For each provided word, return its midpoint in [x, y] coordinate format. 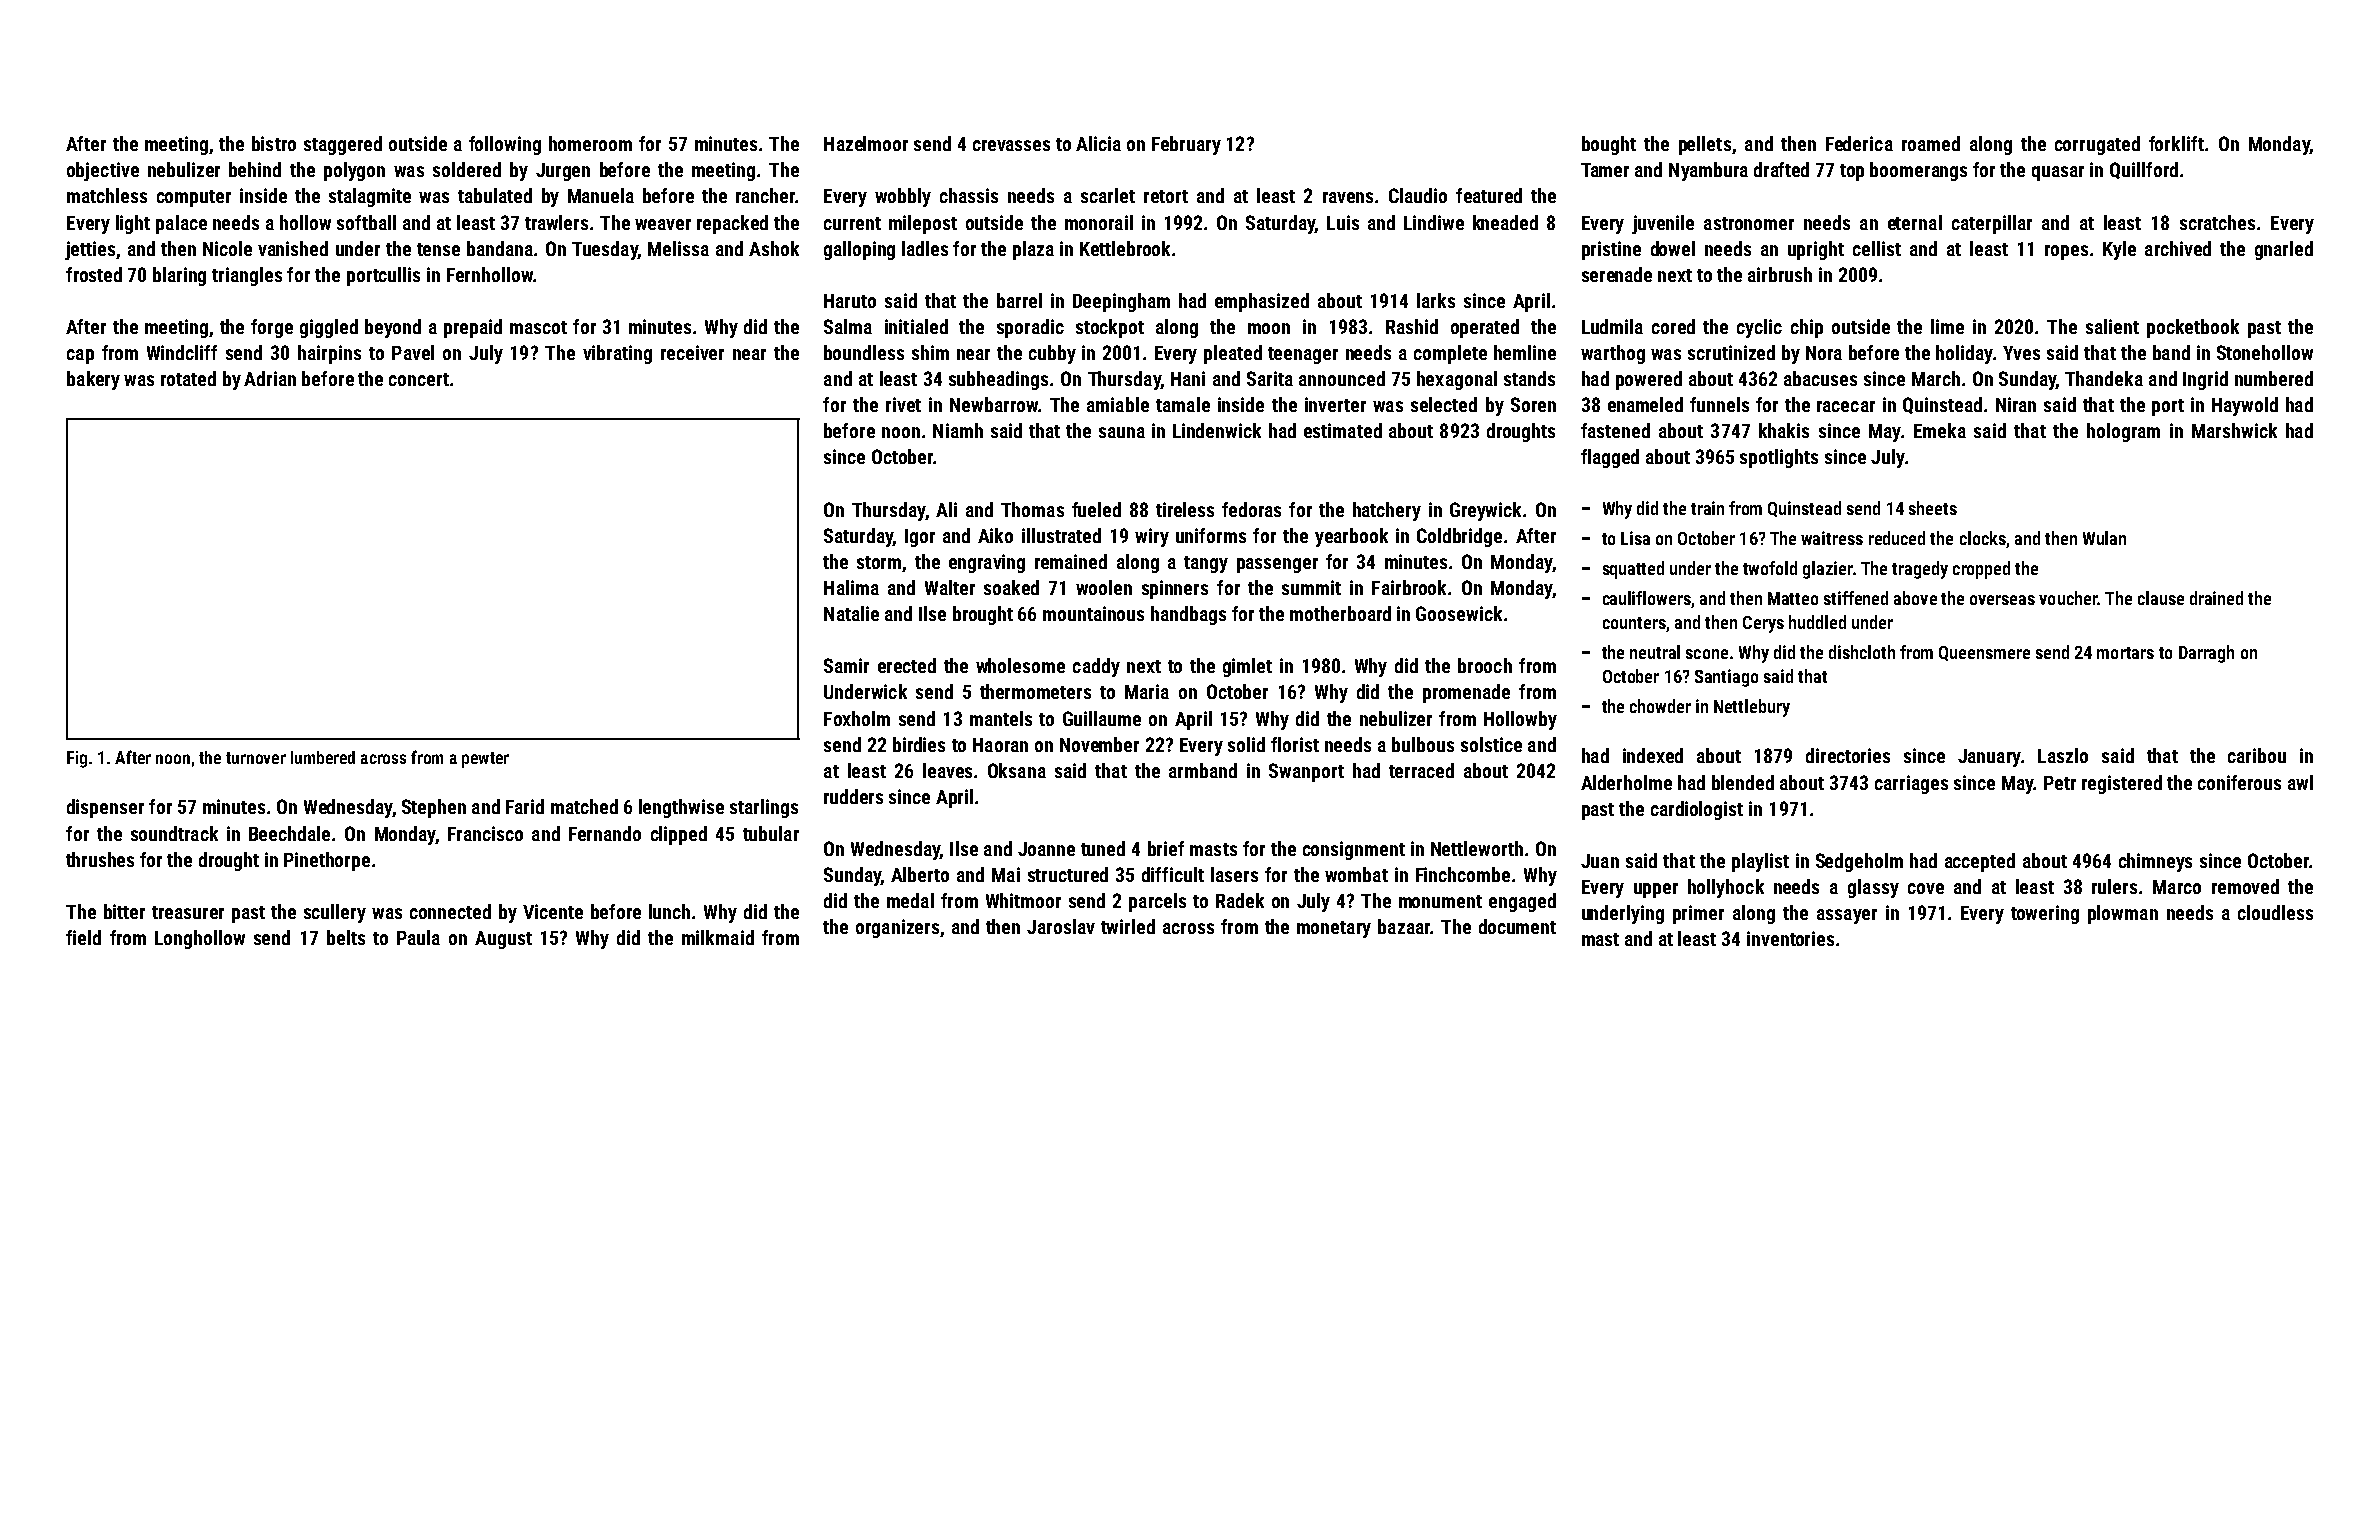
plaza [1033, 250]
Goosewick [1459, 613]
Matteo [1793, 598]
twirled [1128, 926]
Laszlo [2063, 755]
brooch [1485, 665]
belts [346, 937]
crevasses [1011, 145]
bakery [93, 380]
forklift [2176, 143]
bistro [274, 143]
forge [272, 328]
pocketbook [2193, 328]
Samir [846, 665]
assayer [1847, 916]
